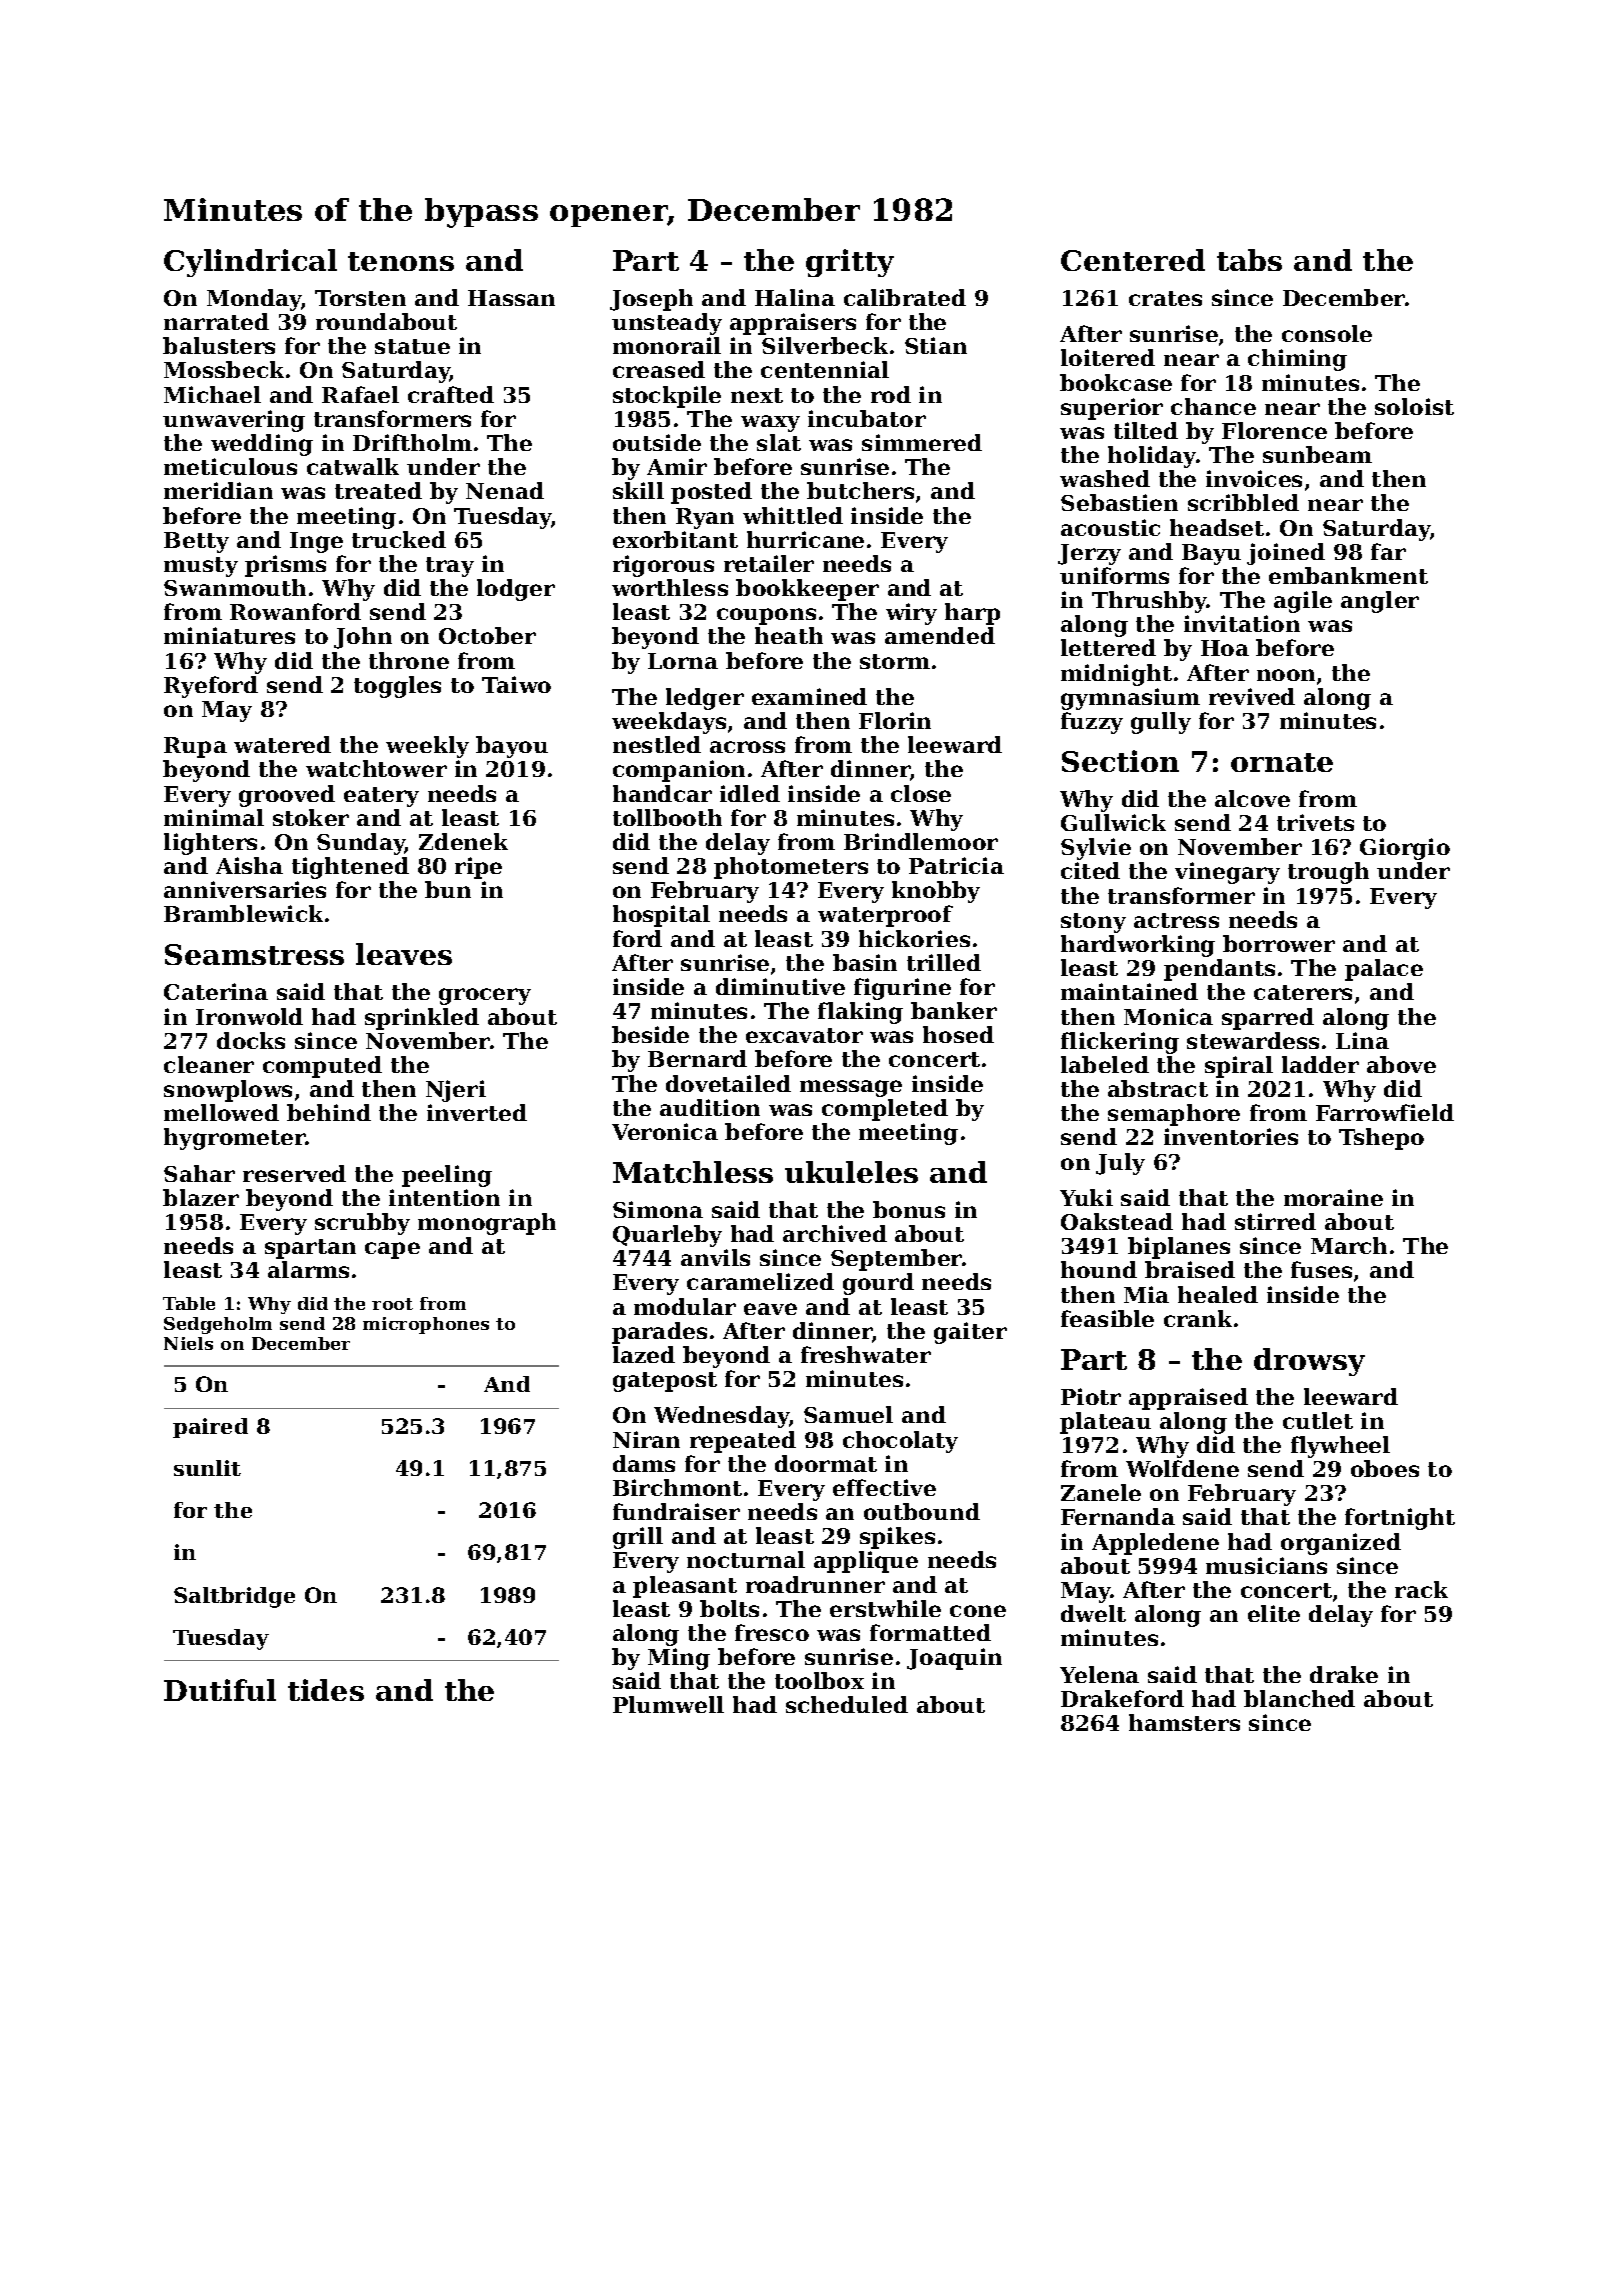 The height and width of the screenshot is (2292, 1620). I want to click on Plumwell, so click(668, 1704).
